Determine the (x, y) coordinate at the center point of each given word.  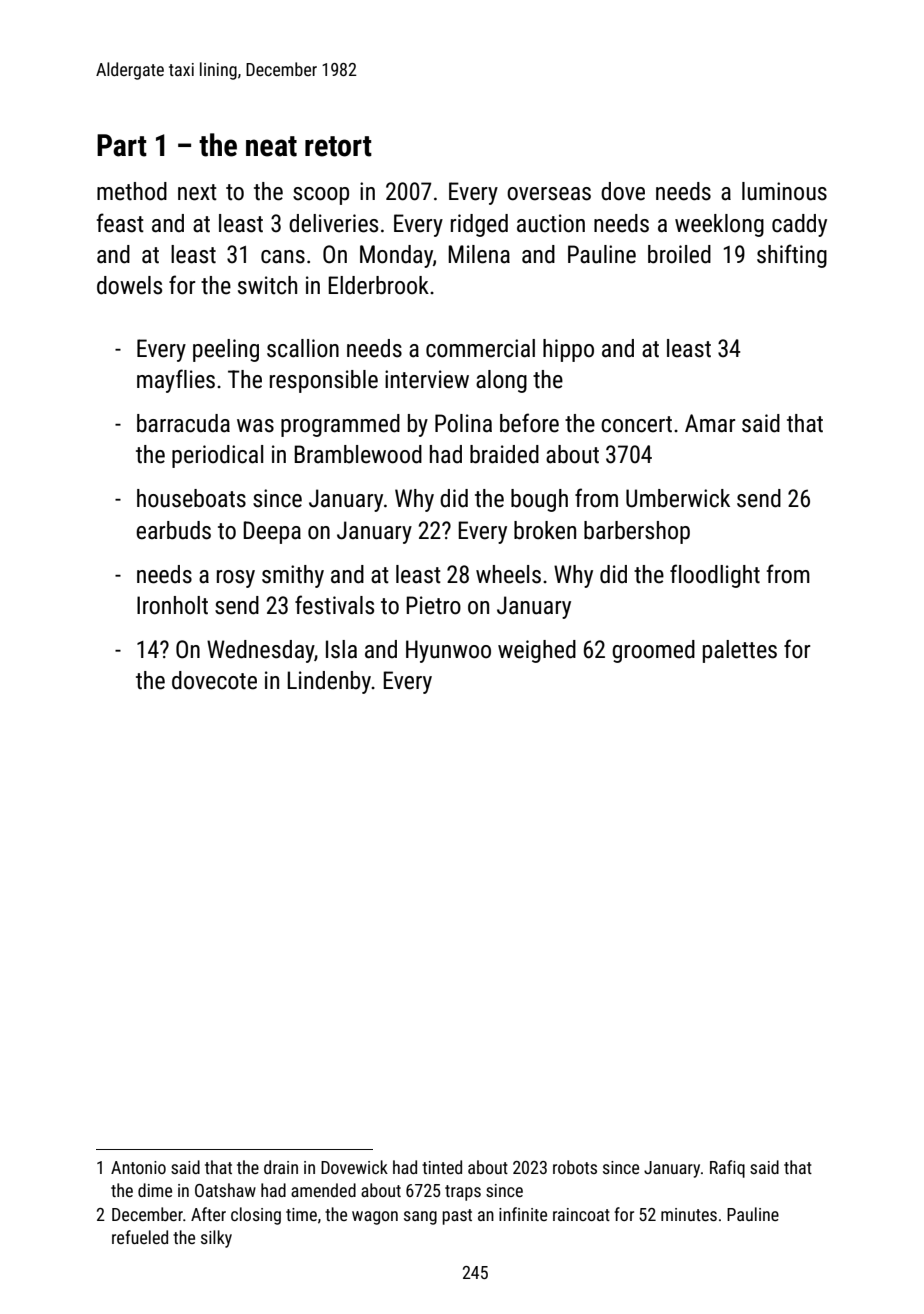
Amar (710, 423)
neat (271, 146)
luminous (784, 191)
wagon (375, 1218)
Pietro (433, 605)
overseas (549, 194)
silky (216, 1239)
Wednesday (260, 651)
